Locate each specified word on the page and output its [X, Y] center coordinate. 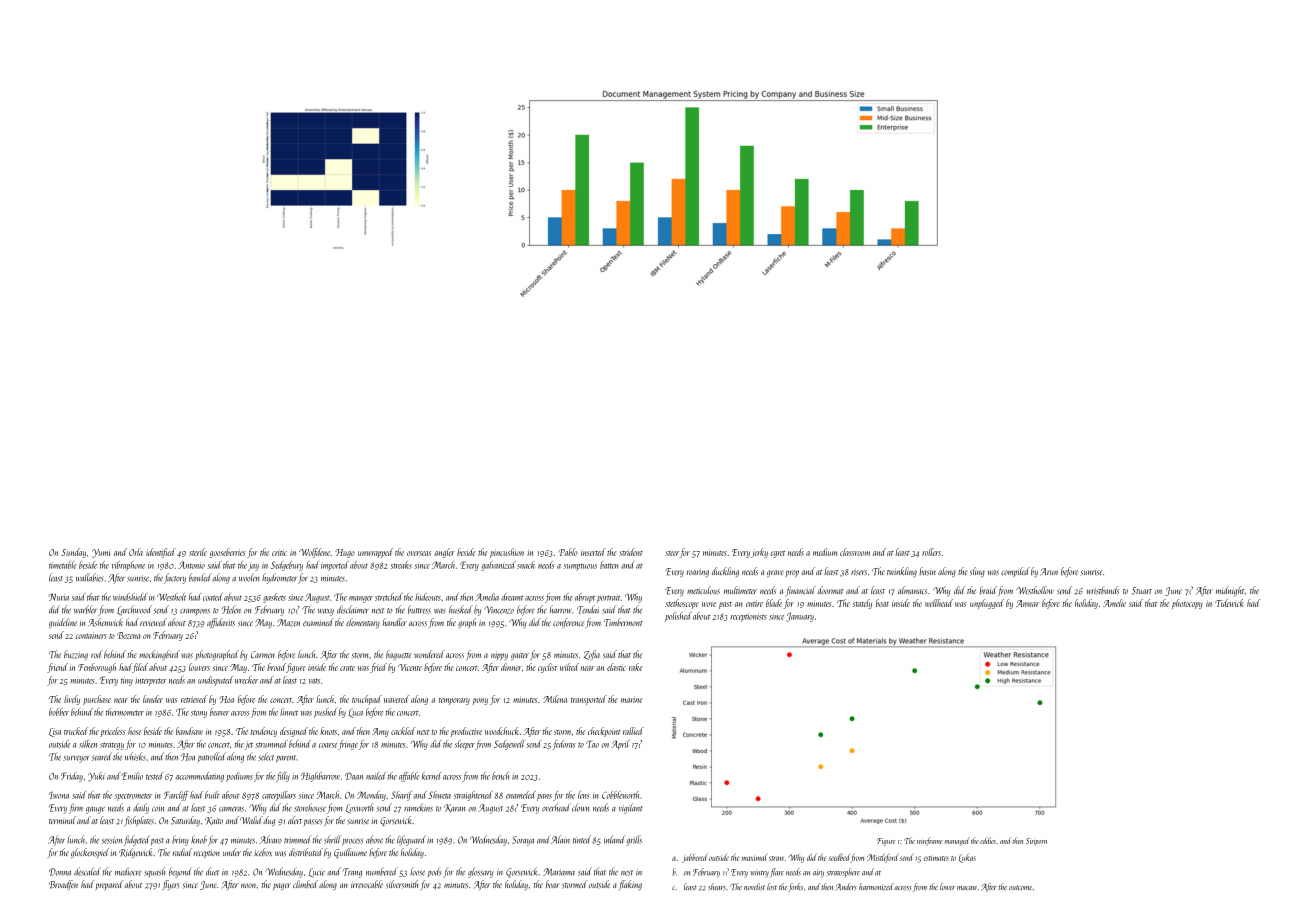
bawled [200, 577]
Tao [592, 744]
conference [568, 623]
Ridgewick [136, 853]
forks [795, 887]
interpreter [151, 681]
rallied [633, 731]
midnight [1230, 591]
